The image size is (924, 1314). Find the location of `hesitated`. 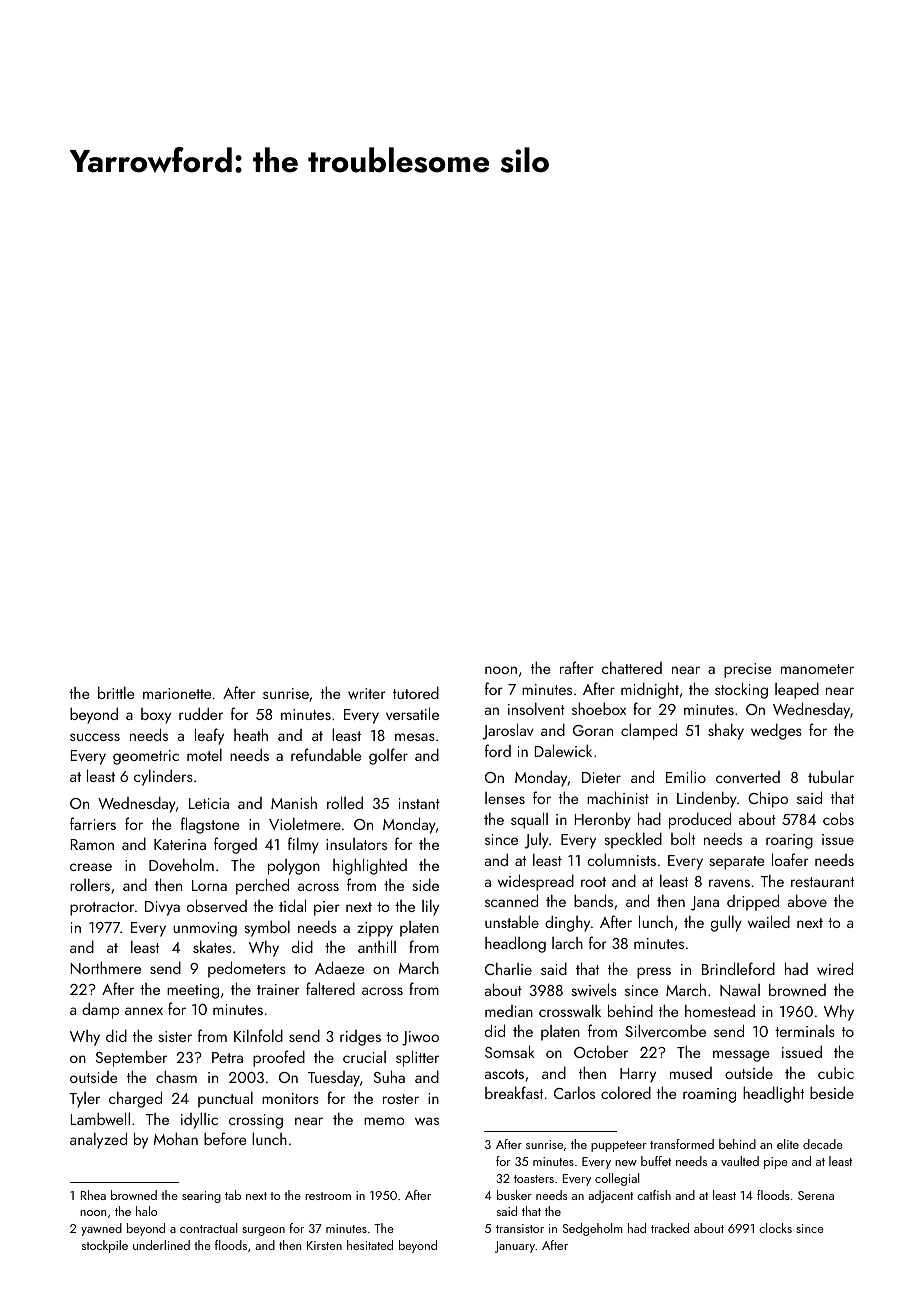

hesitated is located at coordinates (370, 1245).
